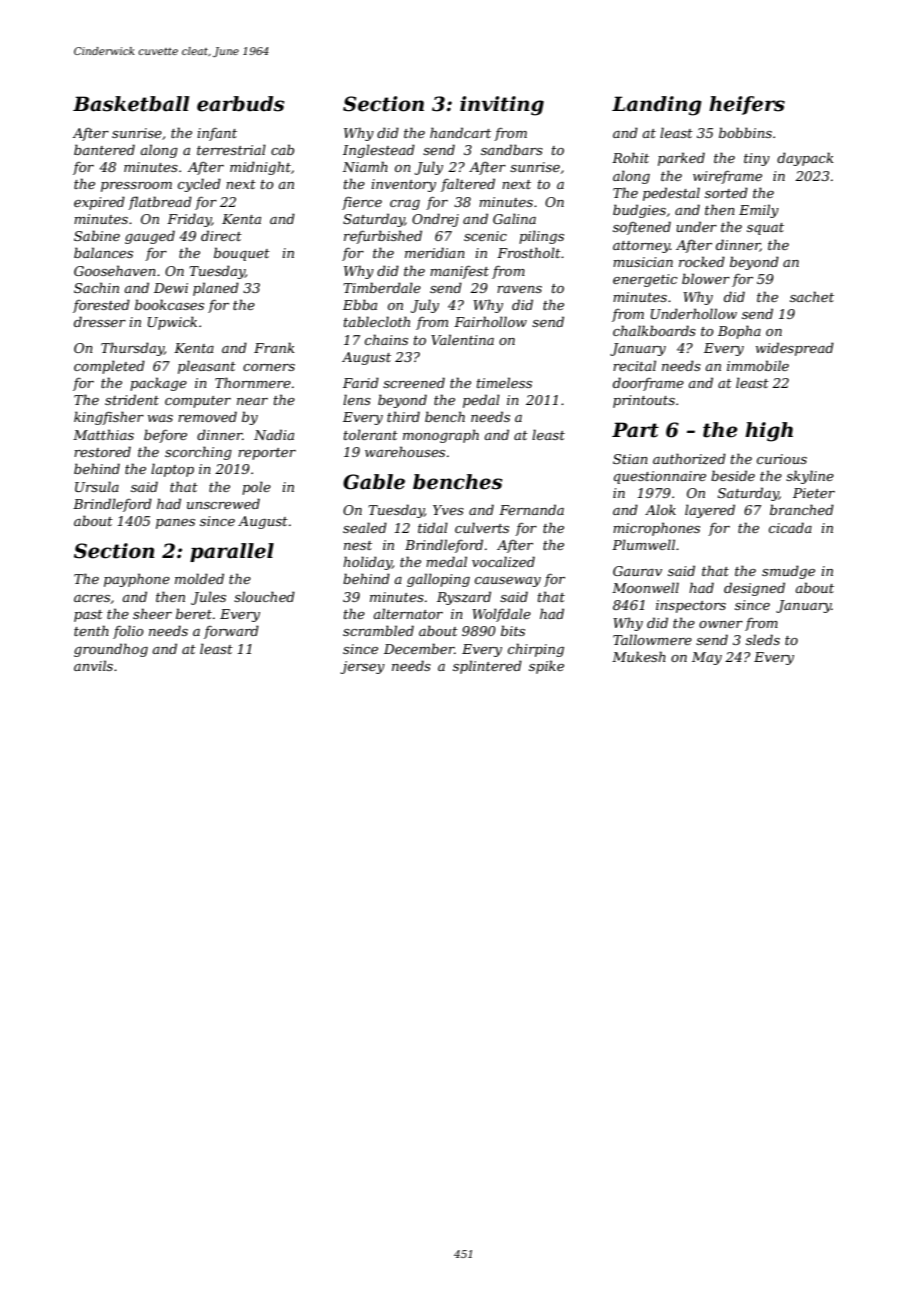 This screenshot has height=1316, width=908. Describe the element at coordinates (460, 132) in the screenshot. I see `handcart` at that location.
